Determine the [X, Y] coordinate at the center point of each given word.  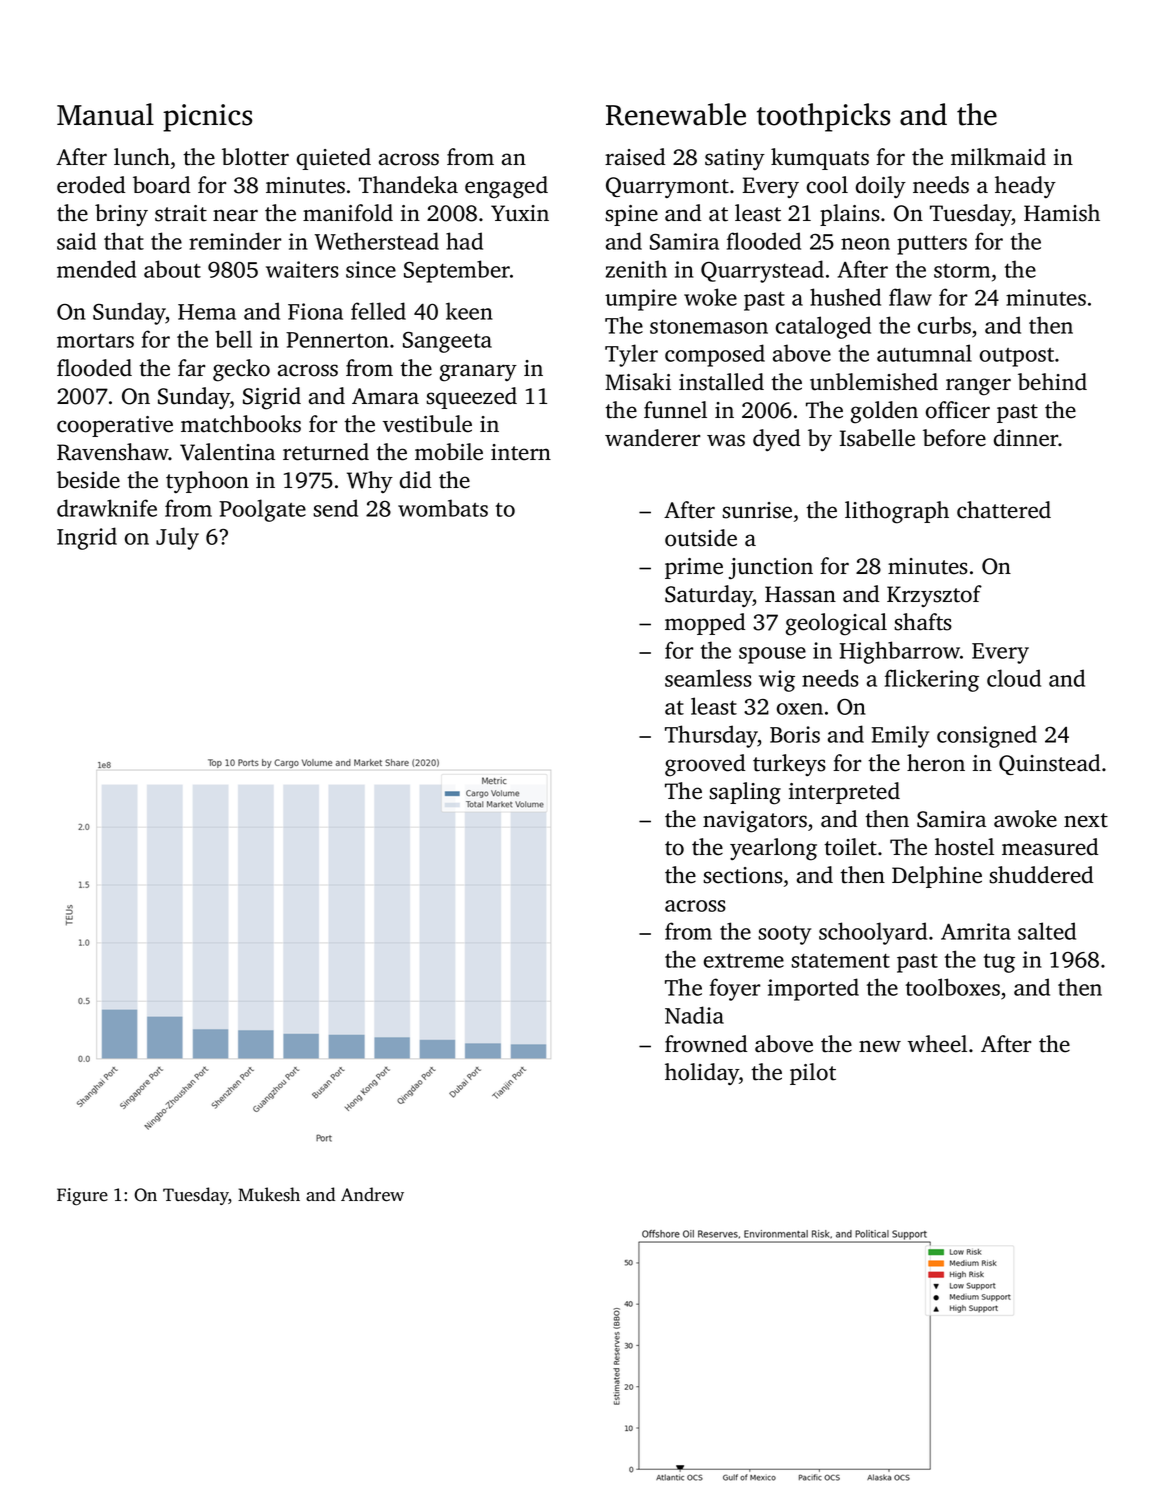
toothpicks [823, 117]
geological [836, 624]
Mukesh [269, 1194]
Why [370, 482]
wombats [443, 508]
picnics [207, 118]
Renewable [676, 114]
